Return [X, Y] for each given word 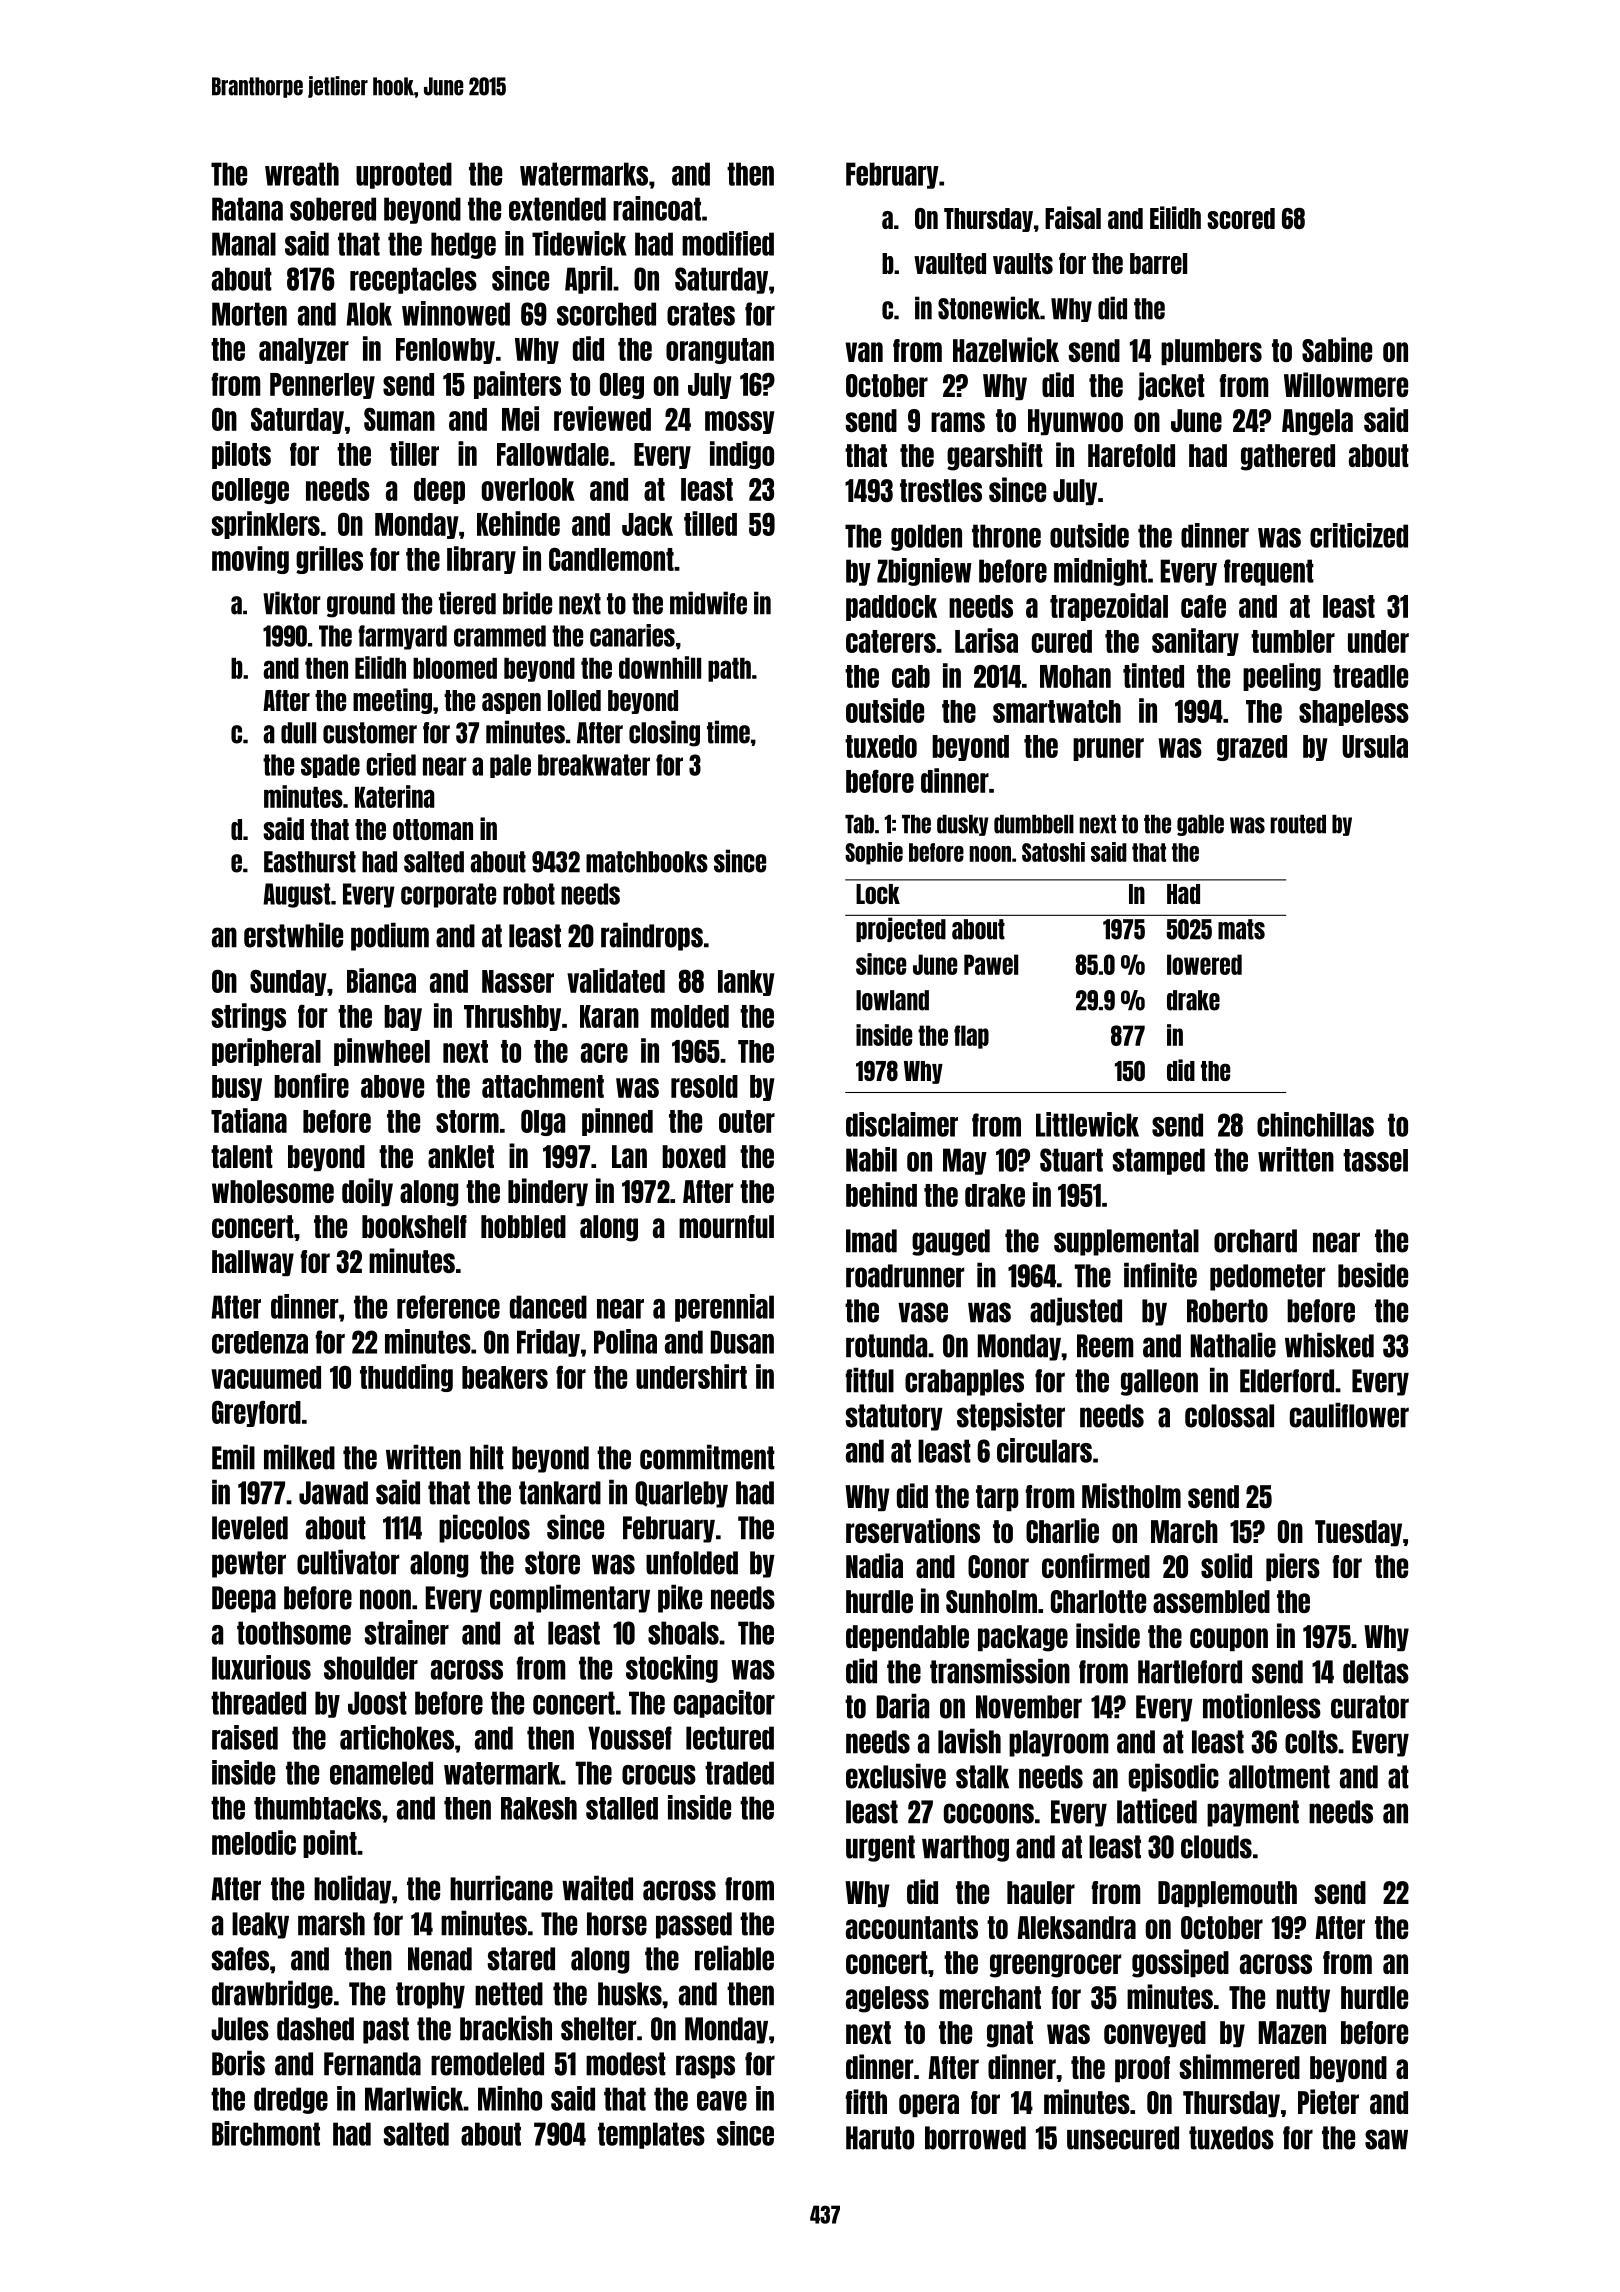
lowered [1204, 964]
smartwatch [1057, 711]
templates [651, 2135]
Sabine [1337, 349]
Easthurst [310, 862]
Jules [240, 2029]
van [864, 352]
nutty [1303, 1999]
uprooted [404, 175]
